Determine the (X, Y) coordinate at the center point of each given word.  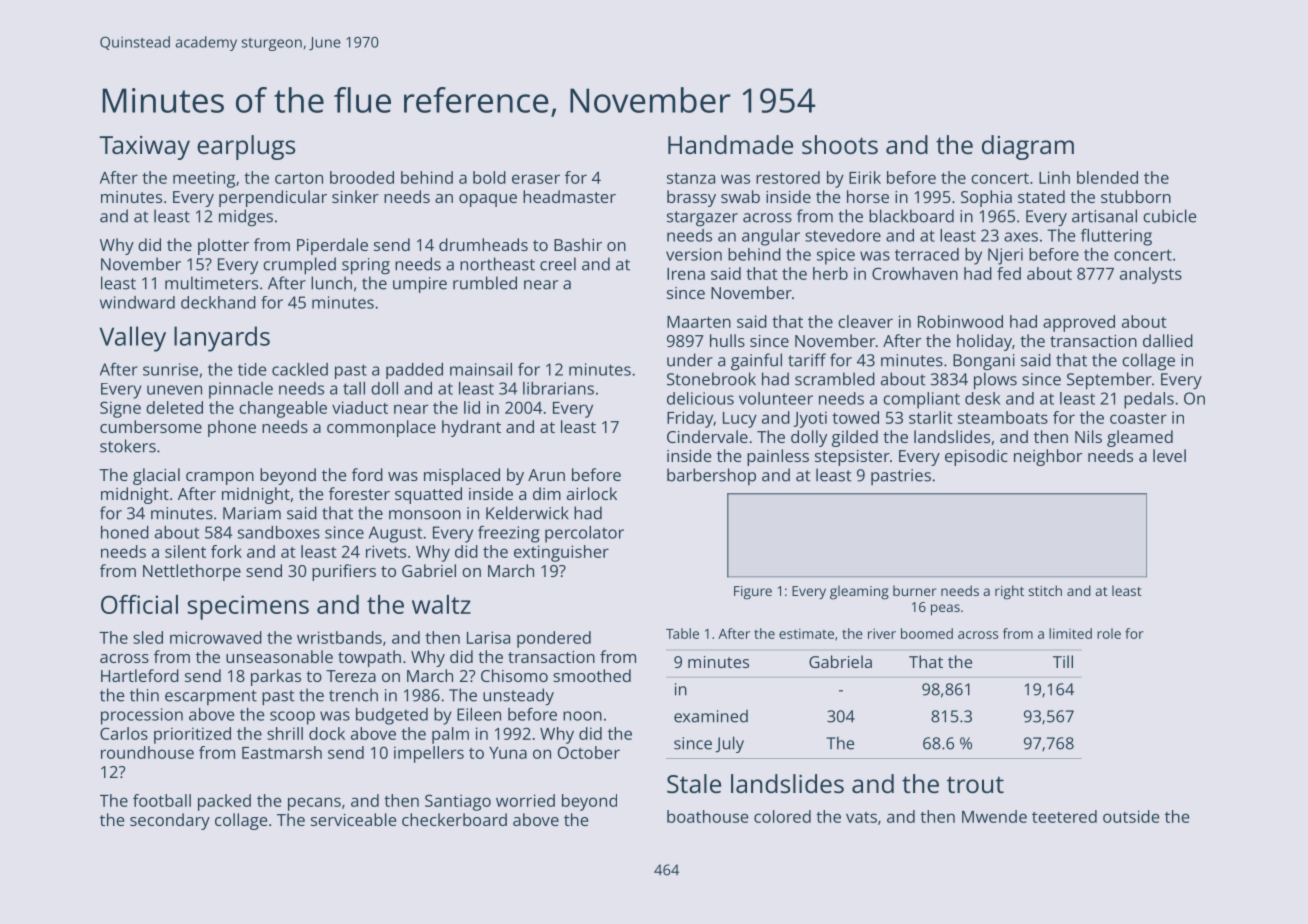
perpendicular (273, 198)
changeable (283, 409)
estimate (806, 633)
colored (782, 816)
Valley (133, 339)
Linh (1054, 177)
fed (1009, 273)
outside (1131, 816)
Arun (546, 475)
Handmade (730, 144)
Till (1063, 661)
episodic (976, 457)
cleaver (865, 321)
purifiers (344, 572)
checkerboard (454, 819)
